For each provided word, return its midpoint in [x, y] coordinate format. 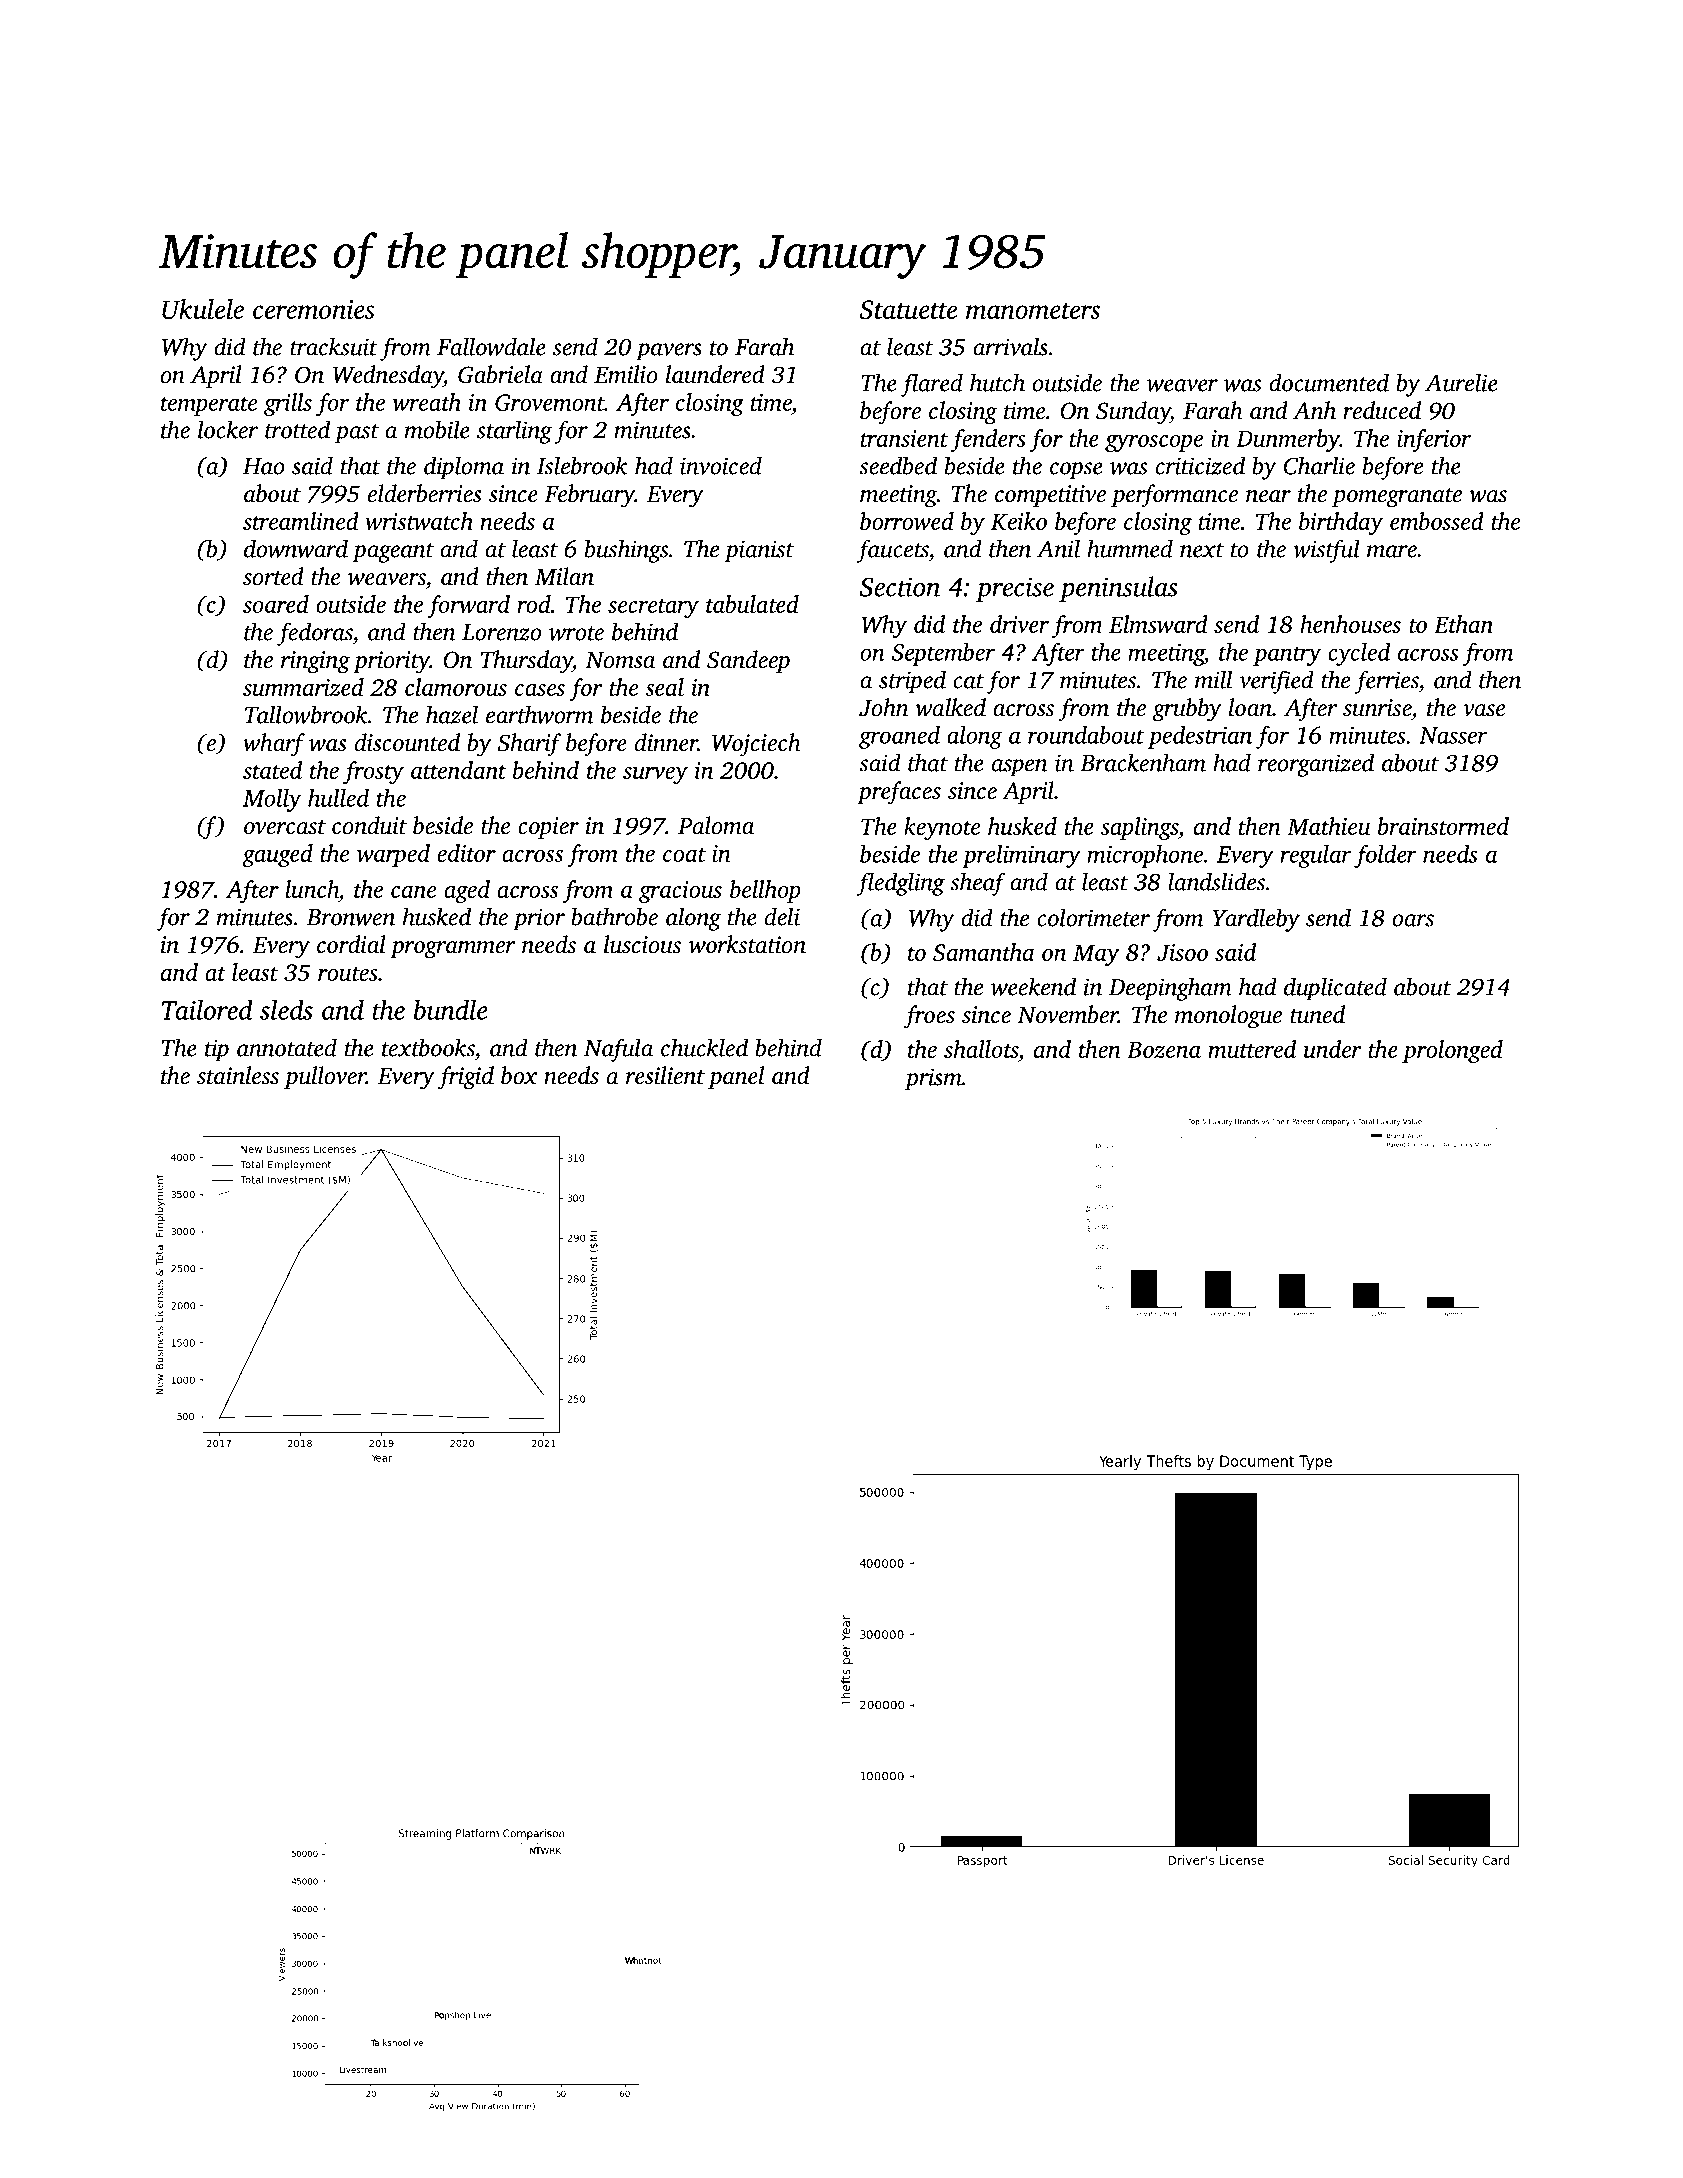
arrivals [1010, 346]
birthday [1341, 523]
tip [217, 1050]
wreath [427, 402]
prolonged [1452, 1051]
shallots [981, 1049]
